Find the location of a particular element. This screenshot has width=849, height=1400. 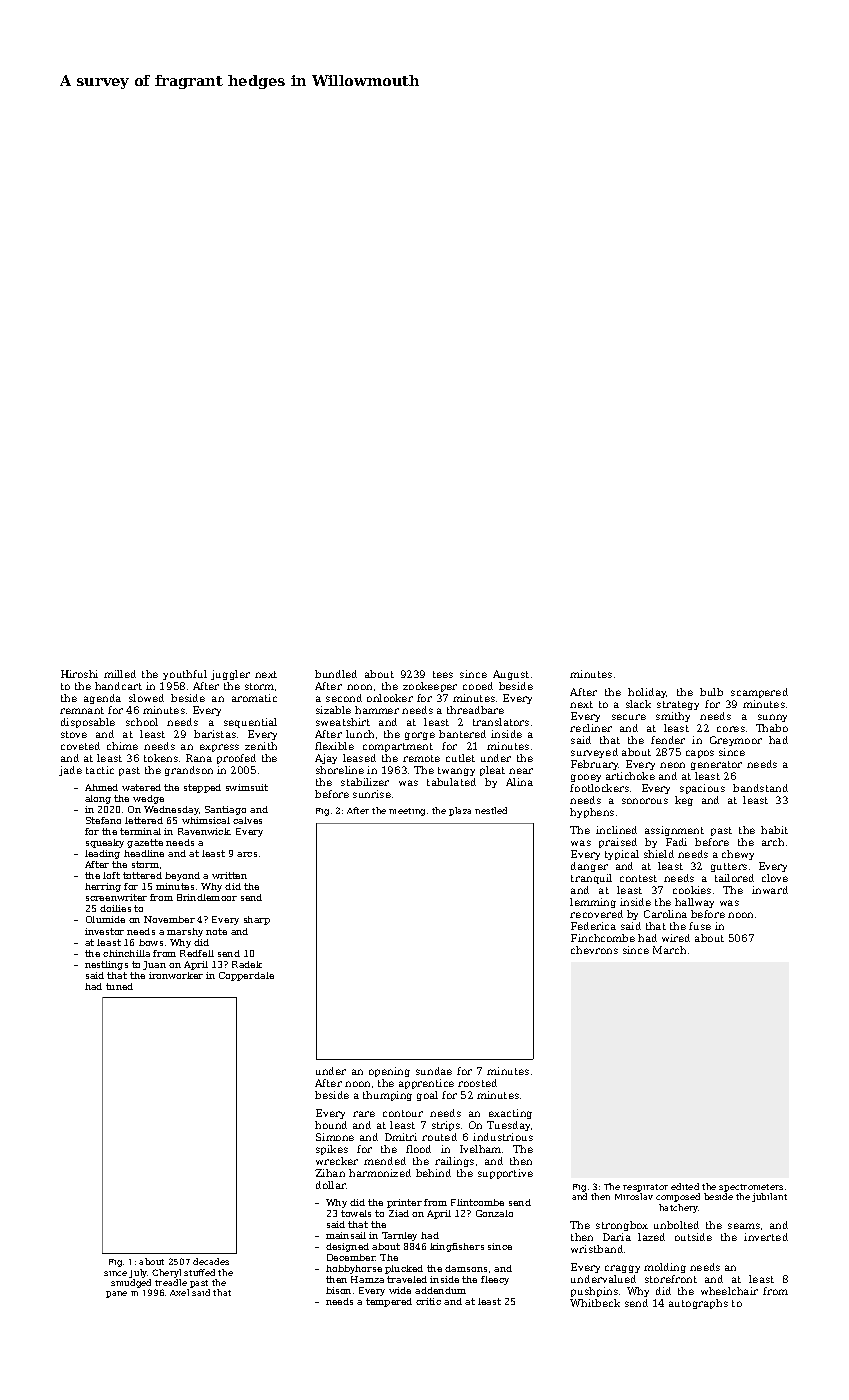

scampered is located at coordinates (759, 693).
